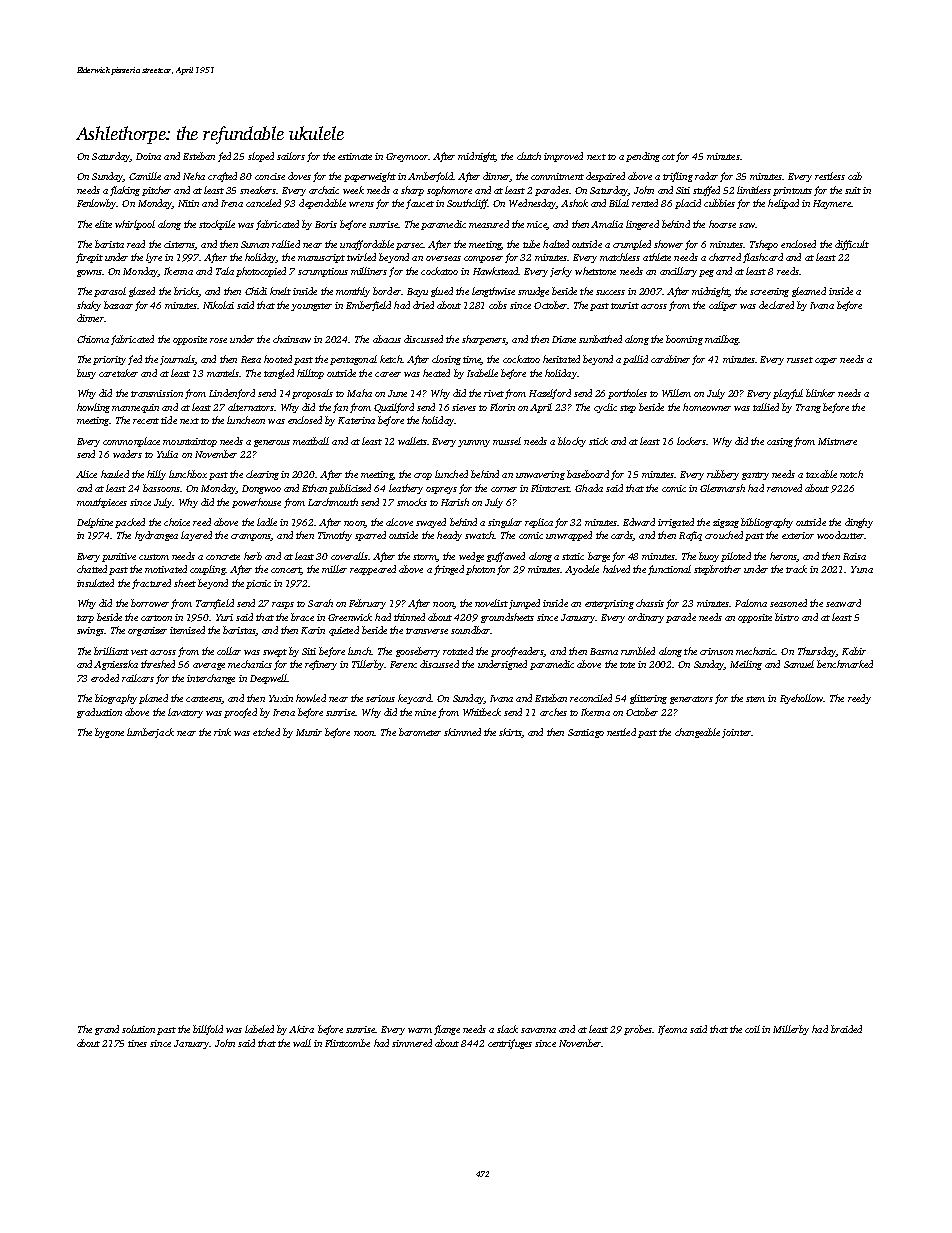  What do you see at coordinates (462, 732) in the screenshot?
I see `skimmed` at bounding box center [462, 732].
